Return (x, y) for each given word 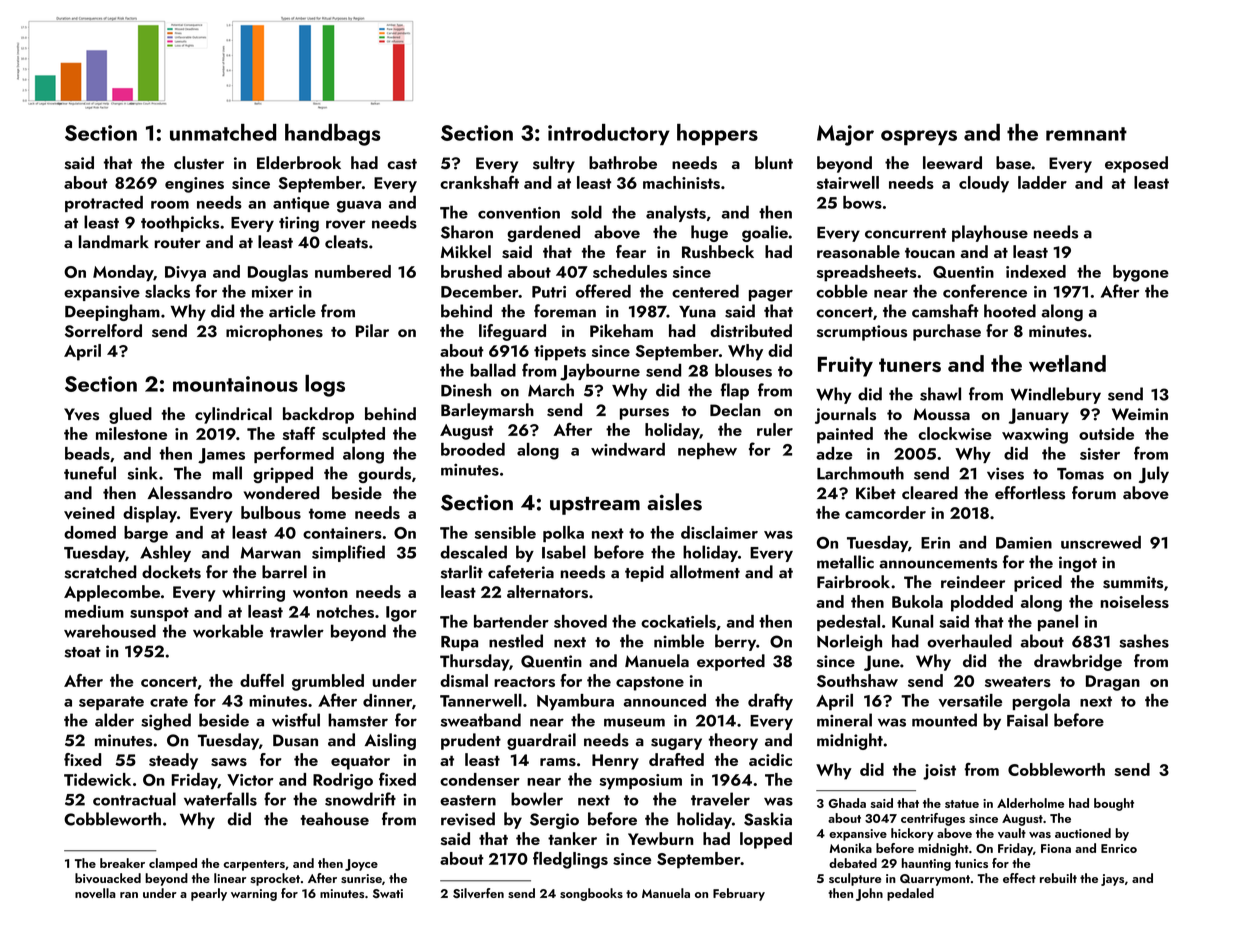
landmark (113, 241)
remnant (1086, 134)
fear (631, 251)
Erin (935, 543)
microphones (274, 332)
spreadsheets (867, 273)
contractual (134, 799)
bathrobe (623, 162)
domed (90, 532)
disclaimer (719, 532)
